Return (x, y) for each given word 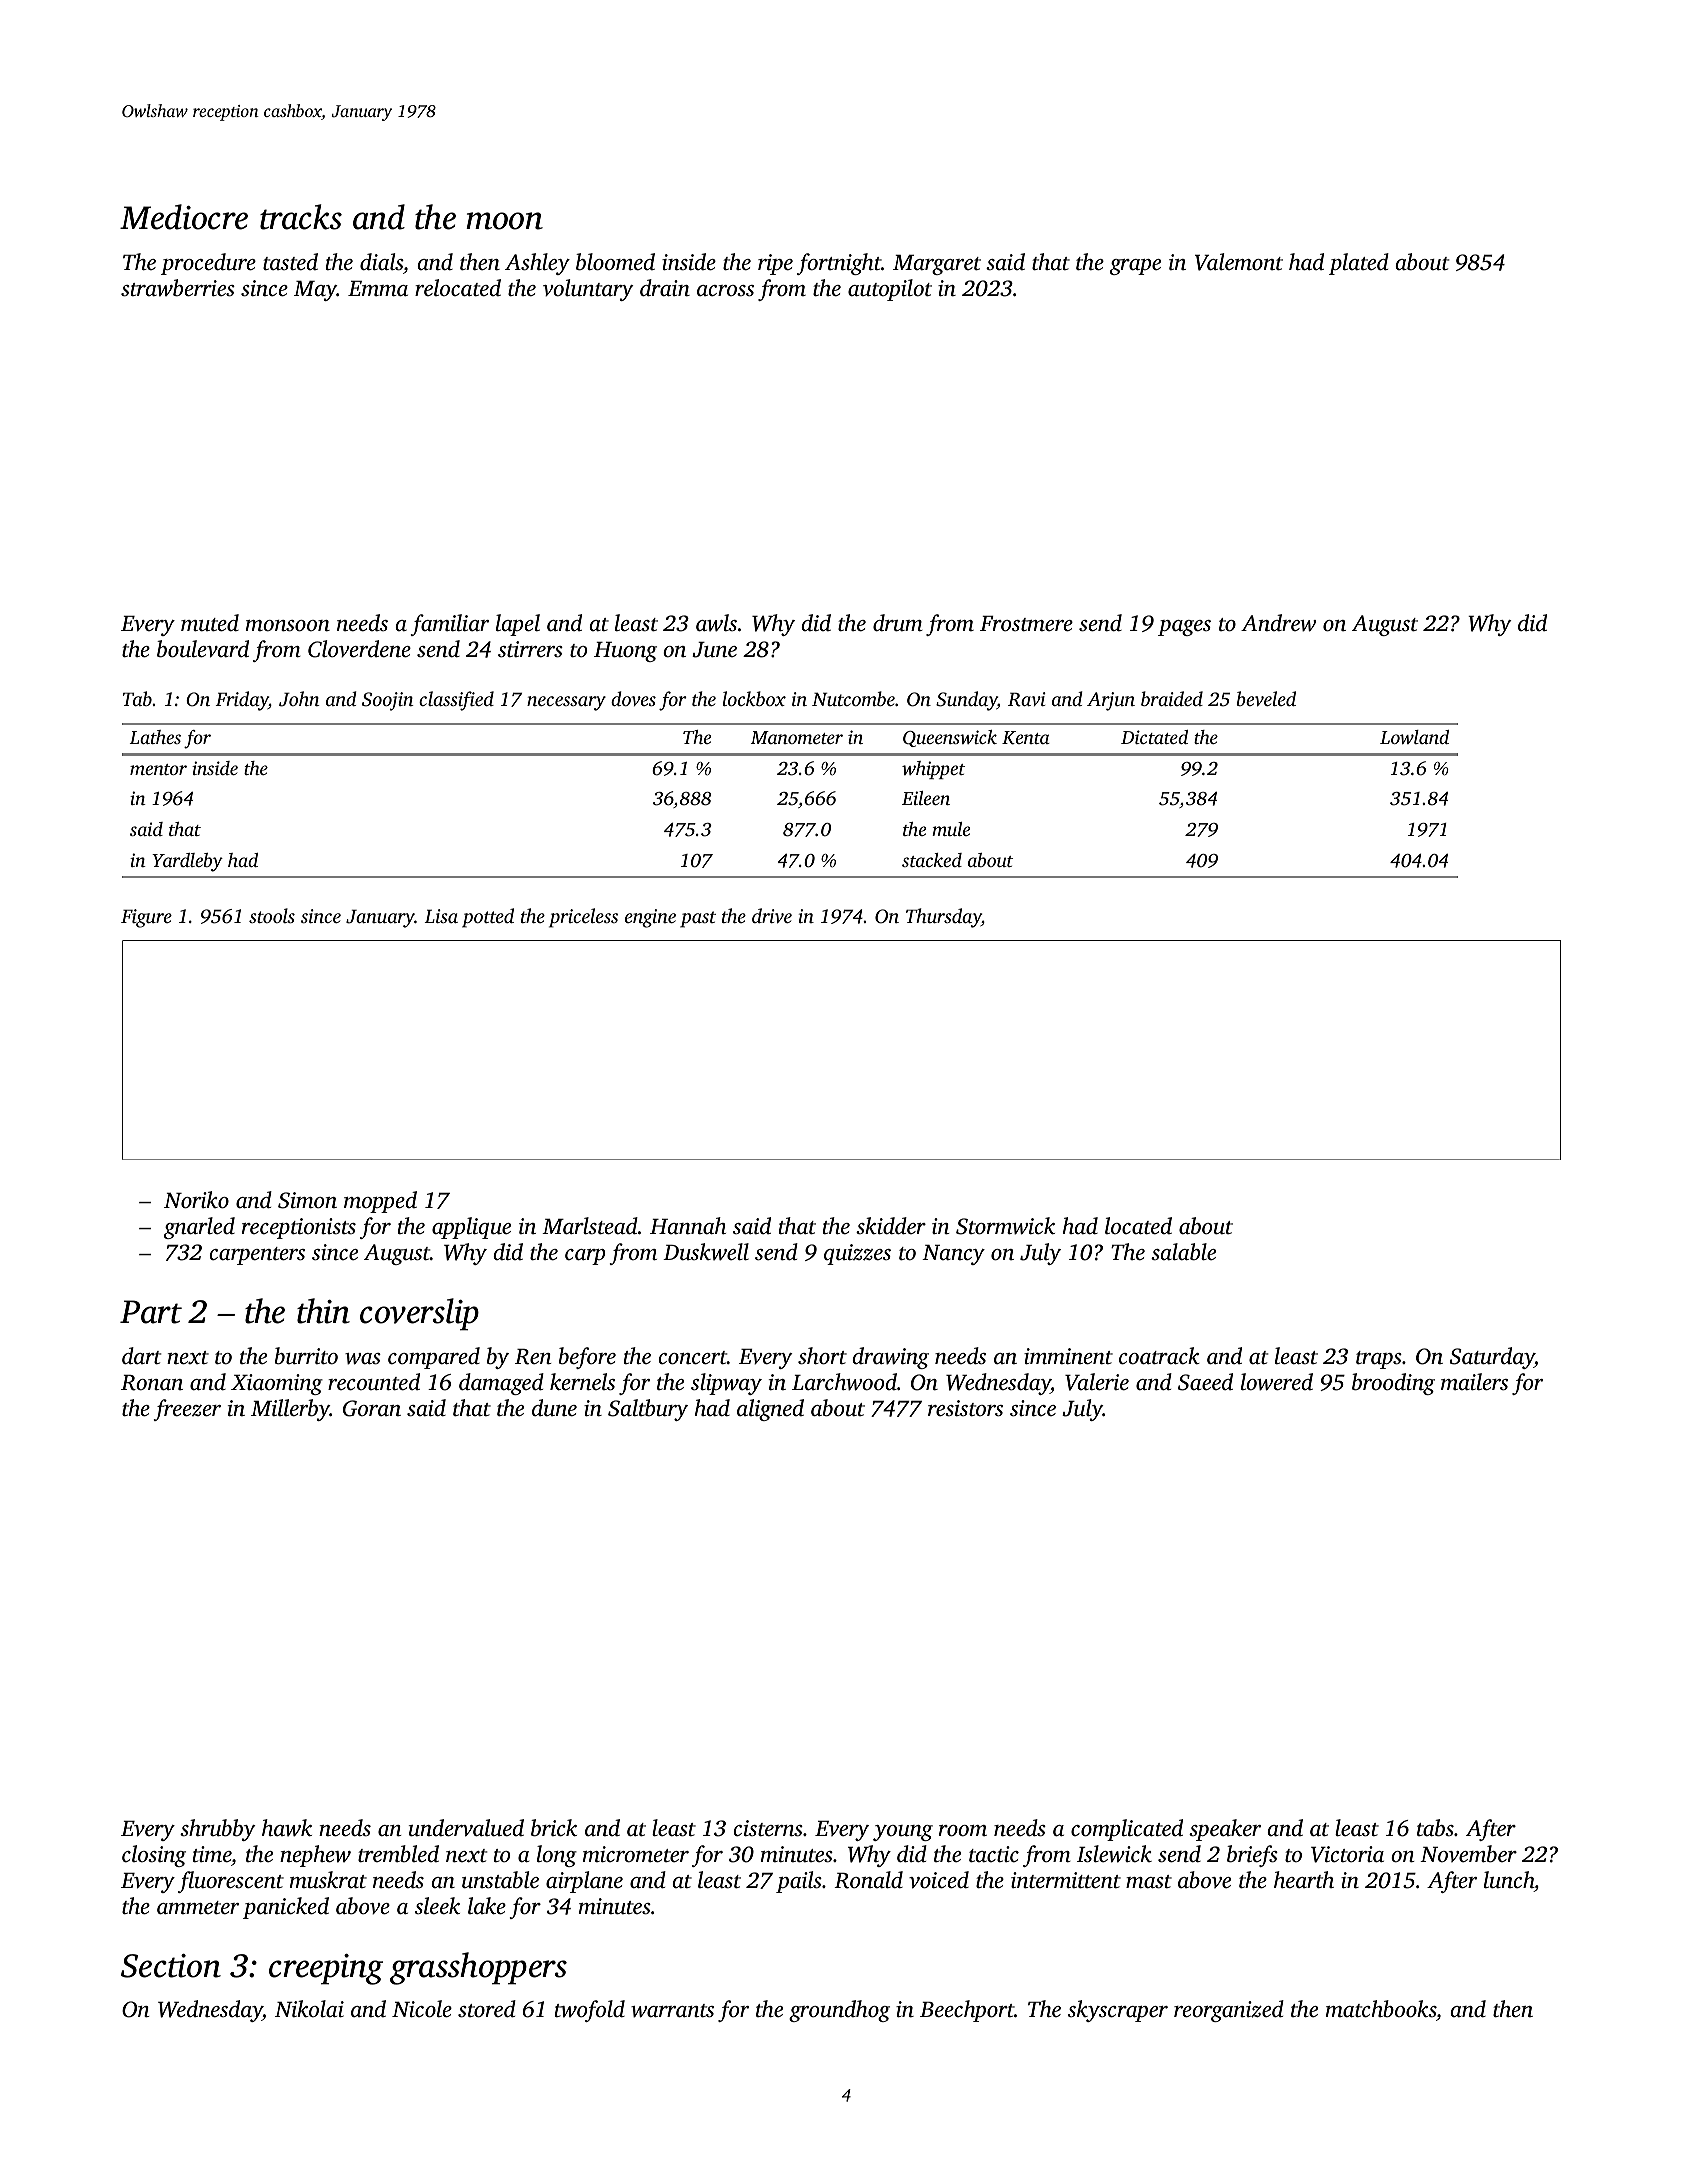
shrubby (218, 1830)
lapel (518, 625)
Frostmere (1026, 624)
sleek (437, 1905)
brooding (1393, 1384)
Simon (307, 1200)
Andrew (1278, 623)
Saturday (1492, 1358)
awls (716, 623)
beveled (1266, 698)
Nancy (953, 1255)
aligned (770, 1410)
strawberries (178, 288)
